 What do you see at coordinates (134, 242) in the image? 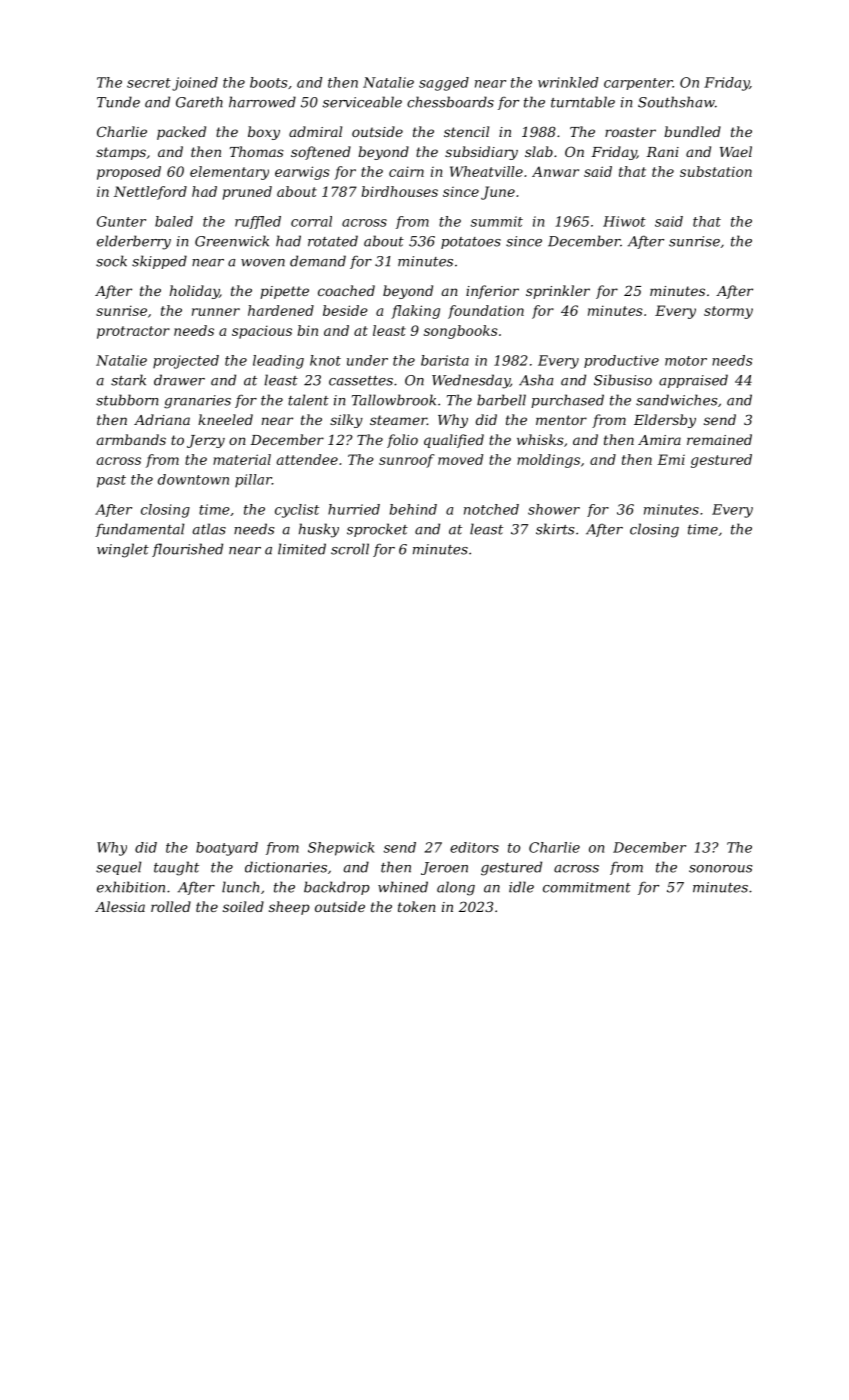
I see `elderberry` at bounding box center [134, 242].
